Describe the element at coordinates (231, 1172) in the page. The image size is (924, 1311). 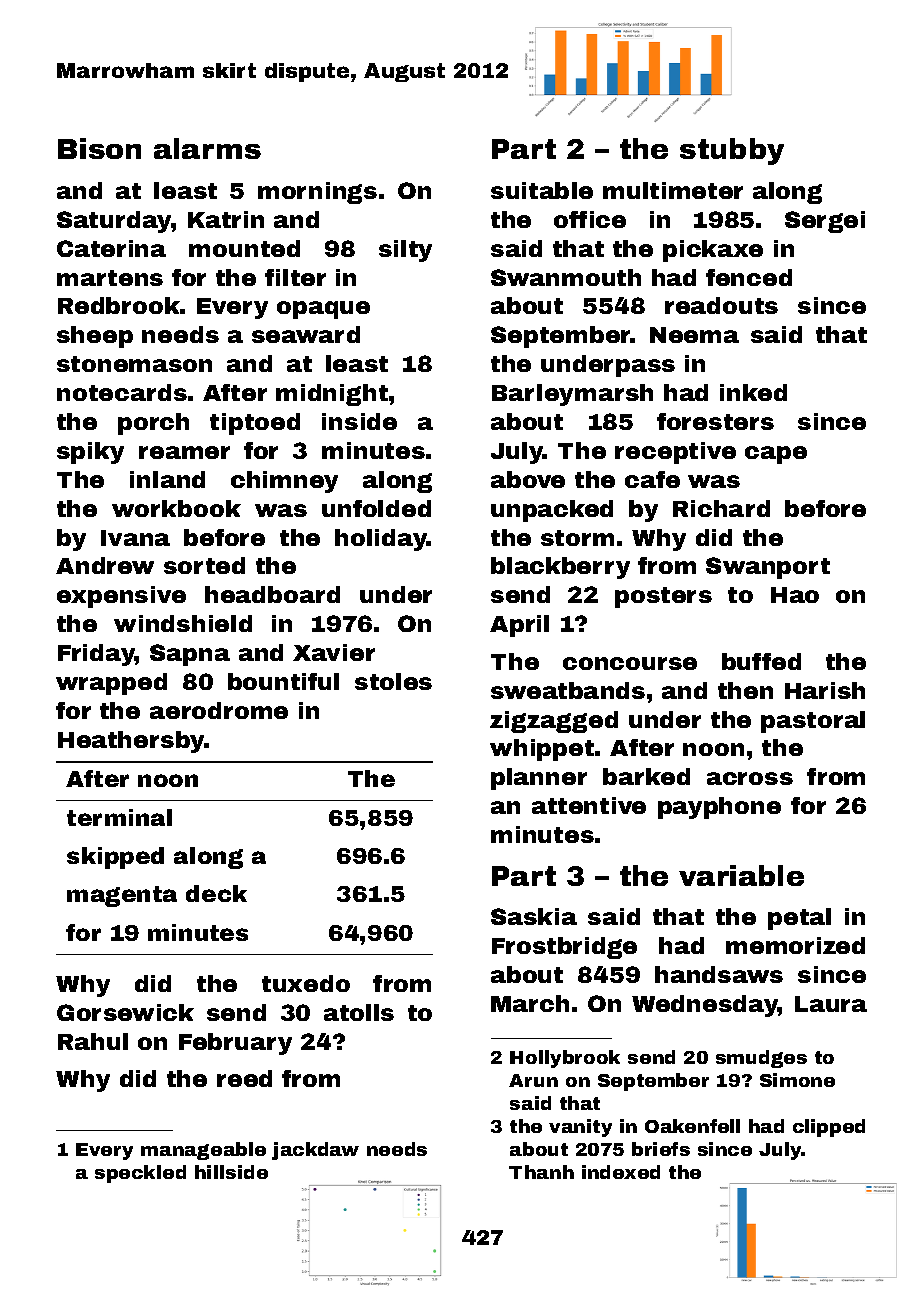
I see `hillside` at that location.
